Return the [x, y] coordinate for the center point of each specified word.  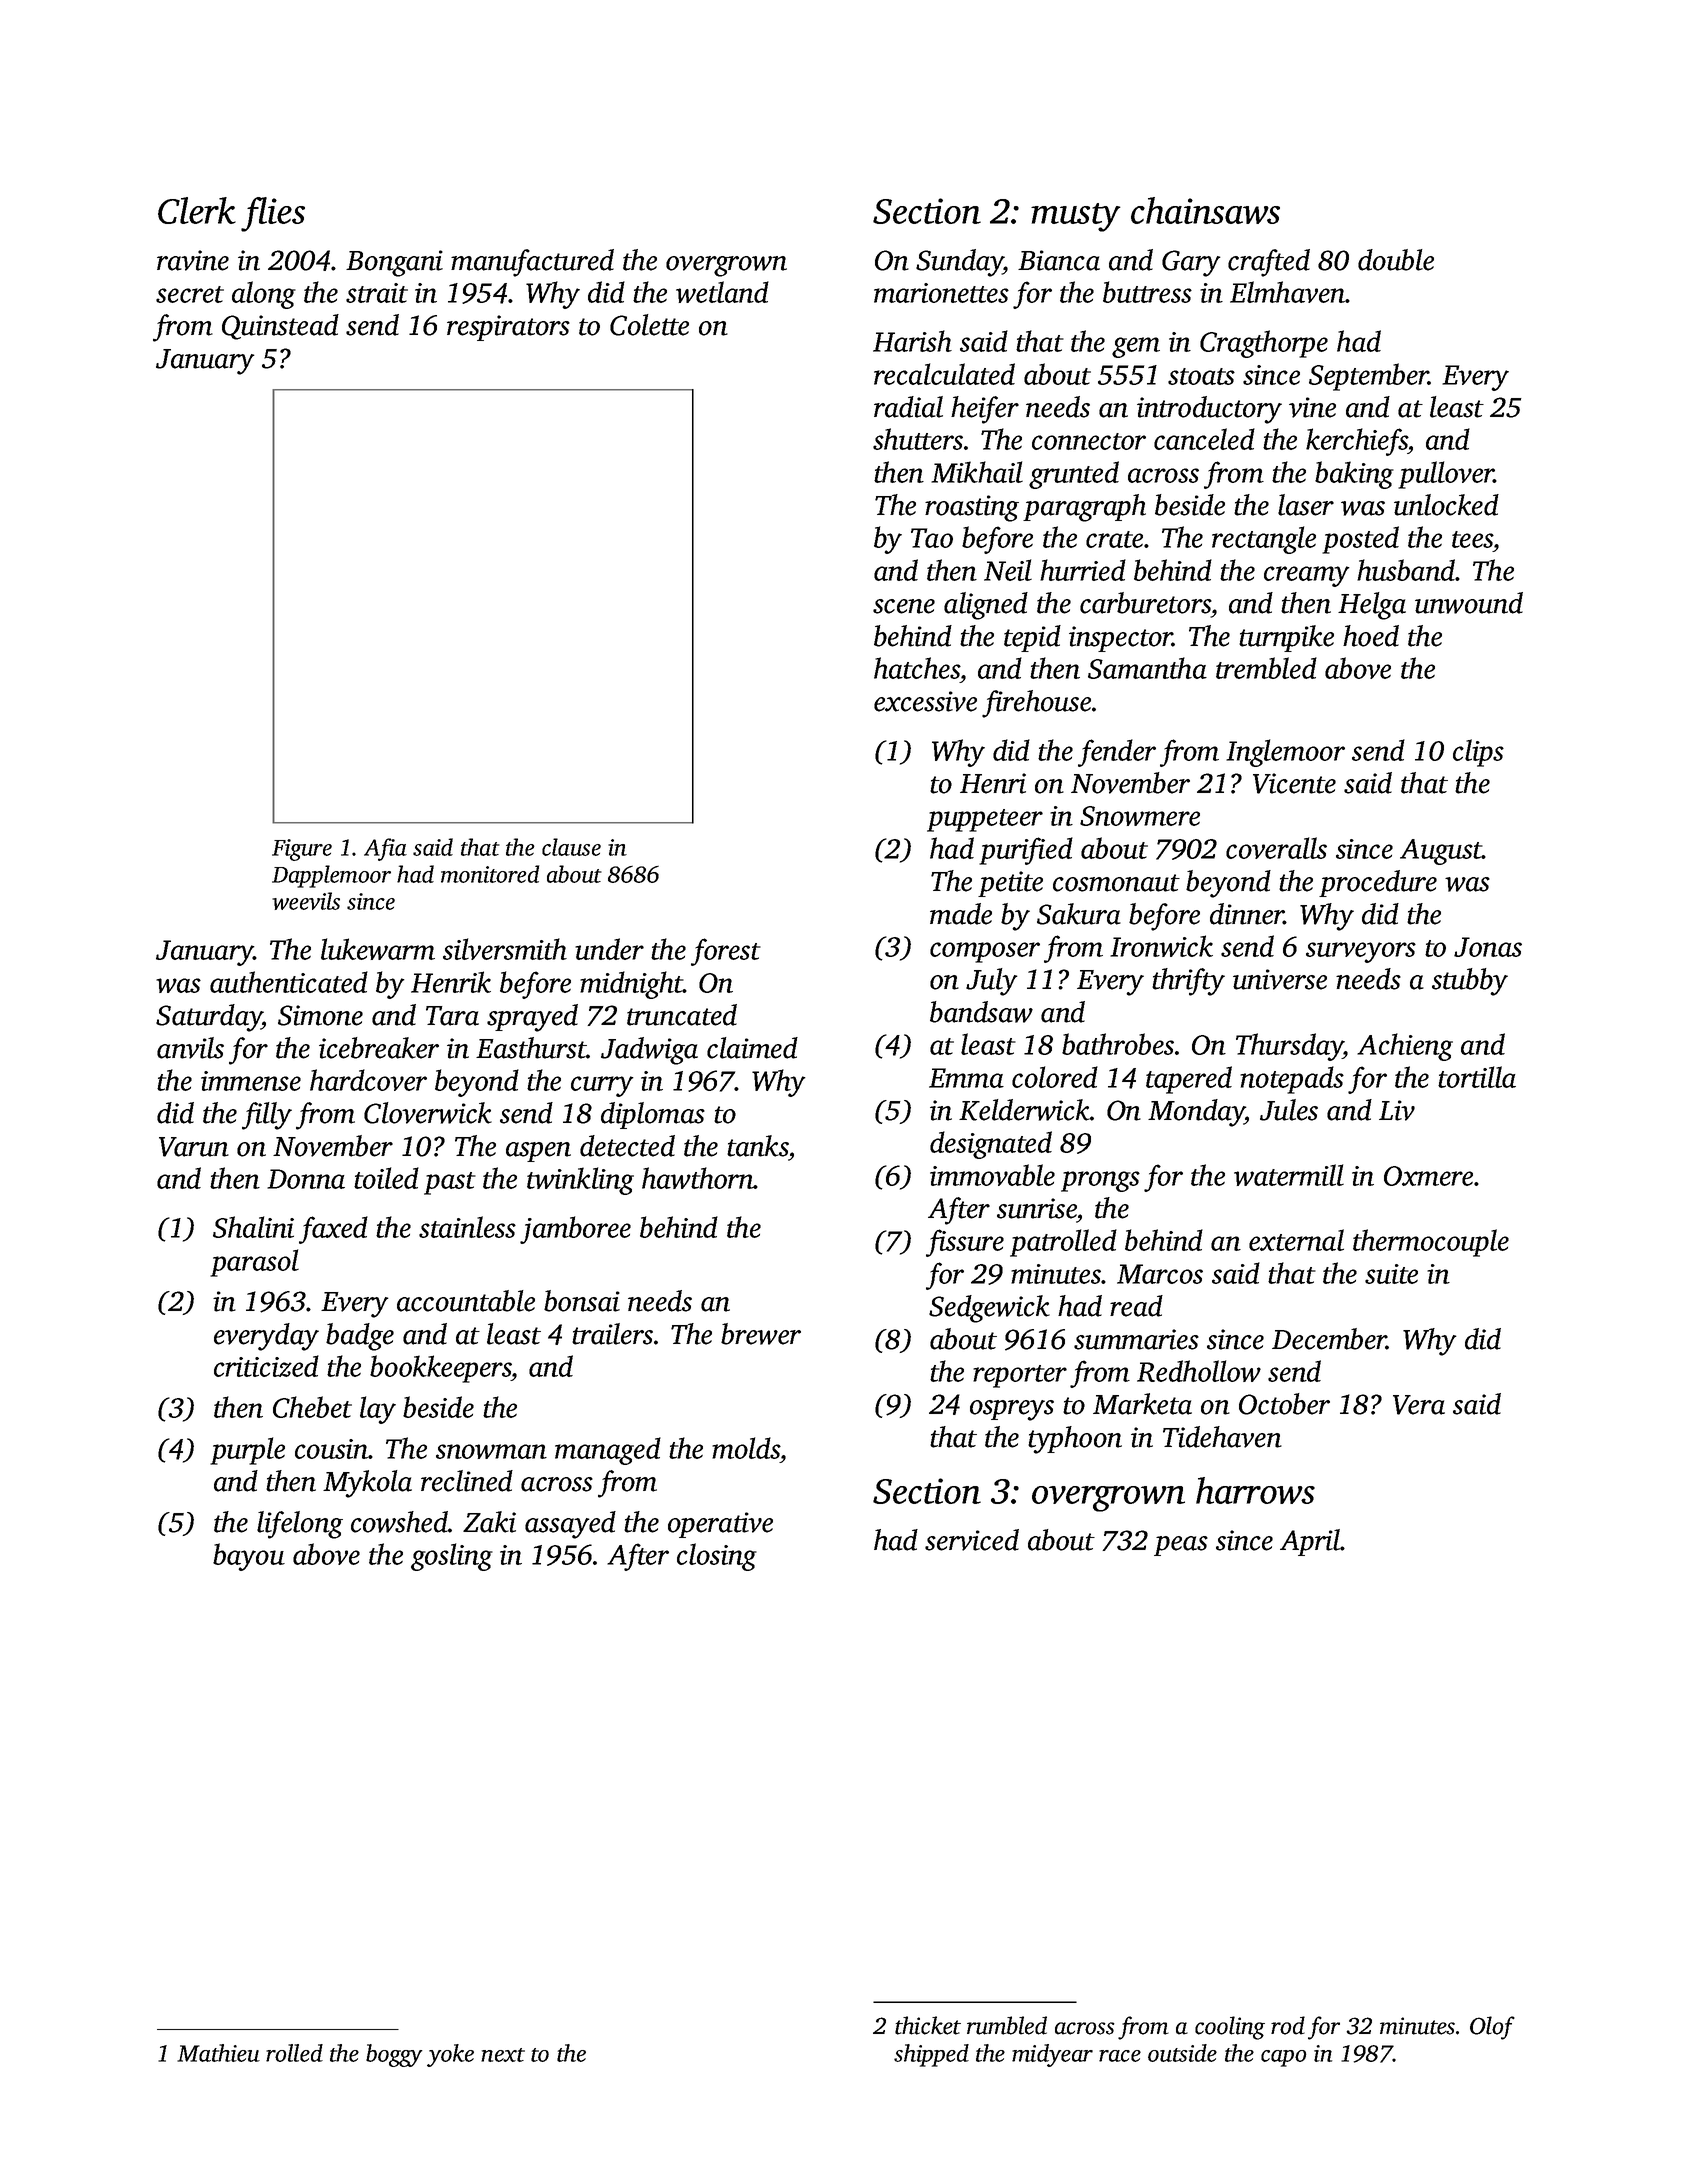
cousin [332, 1449]
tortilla [1477, 1077]
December [1329, 1339]
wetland [722, 292]
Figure [302, 850]
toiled [386, 1178]
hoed [1371, 636]
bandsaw [981, 1012]
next [503, 2055]
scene [904, 606]
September [1369, 377]
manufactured [532, 263]
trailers [612, 1334]
